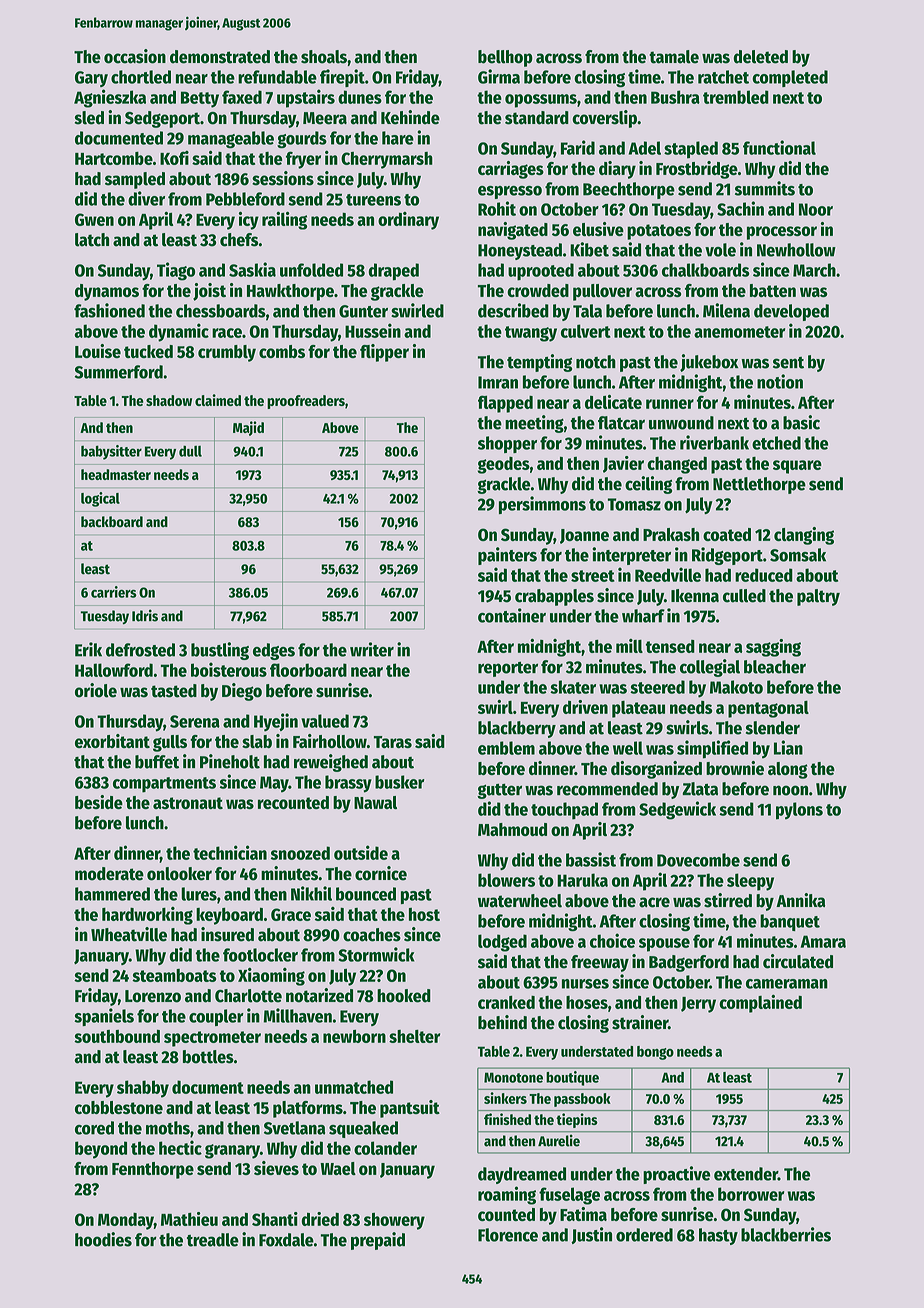 This screenshot has height=1308, width=924. Describe the element at coordinates (761, 57) in the screenshot. I see `deleted` at that location.
